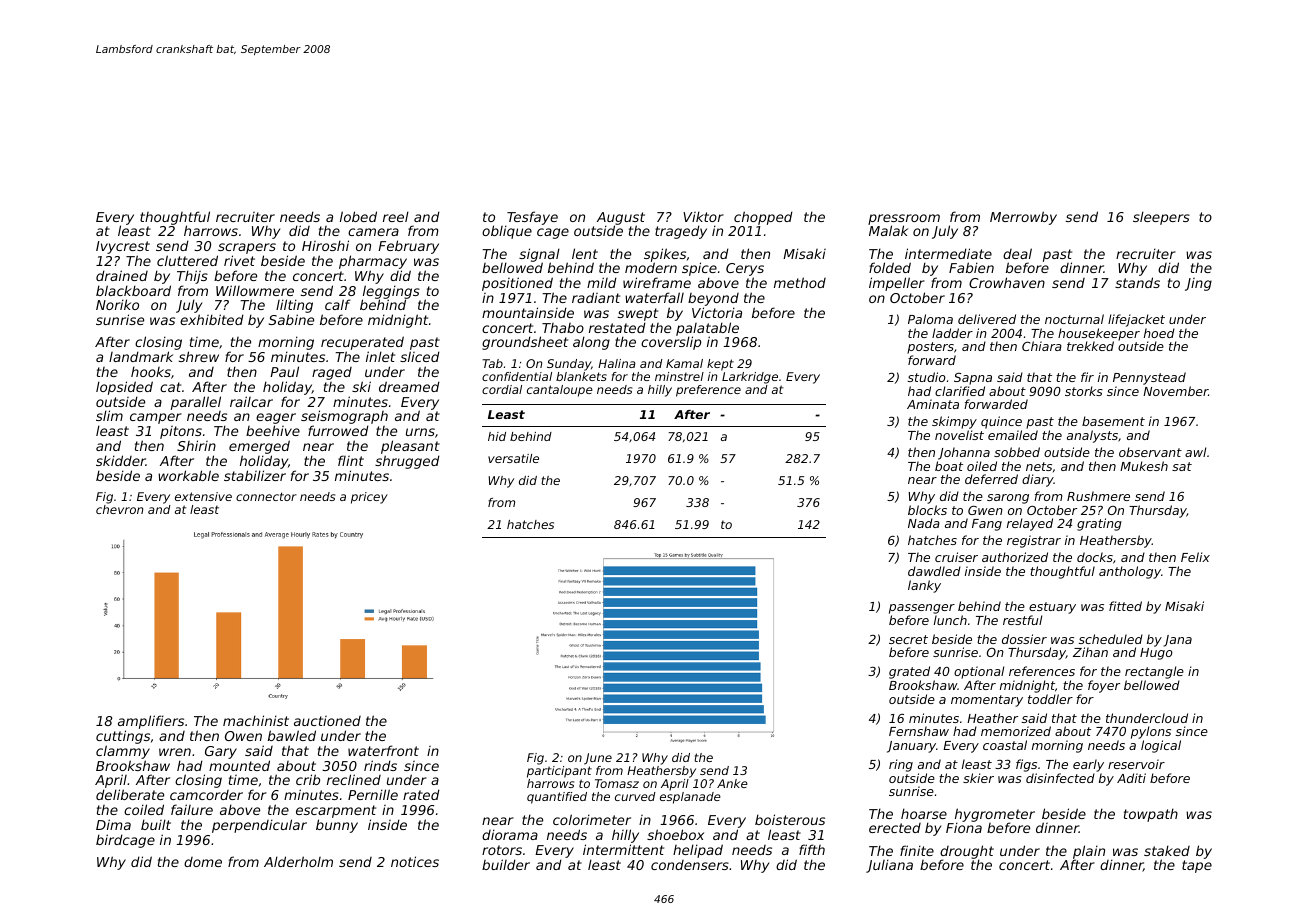 This page has height=924, width=1308. Describe the element at coordinates (1144, 466) in the page. I see `Mukesh` at that location.
